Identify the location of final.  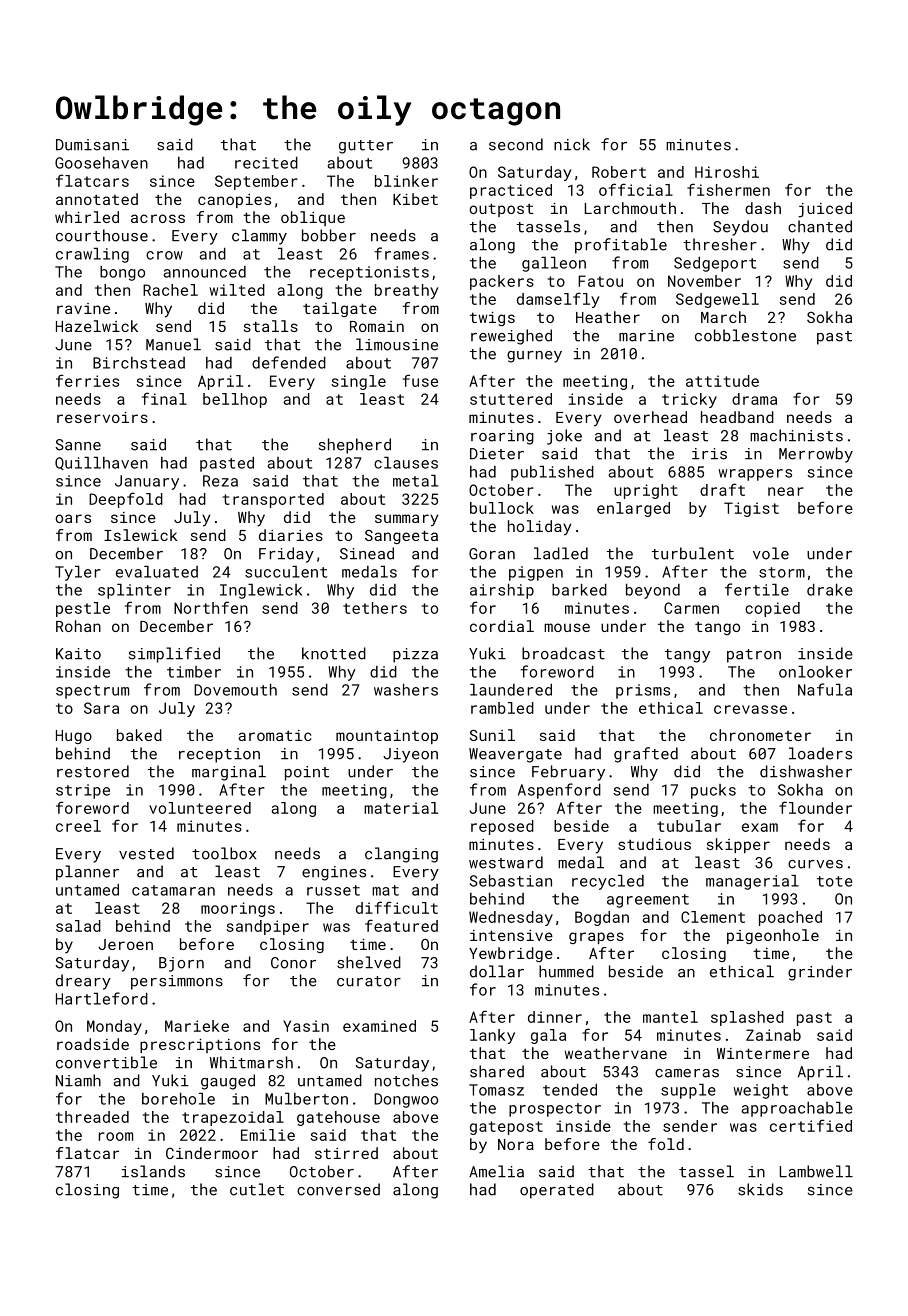
(164, 398).
